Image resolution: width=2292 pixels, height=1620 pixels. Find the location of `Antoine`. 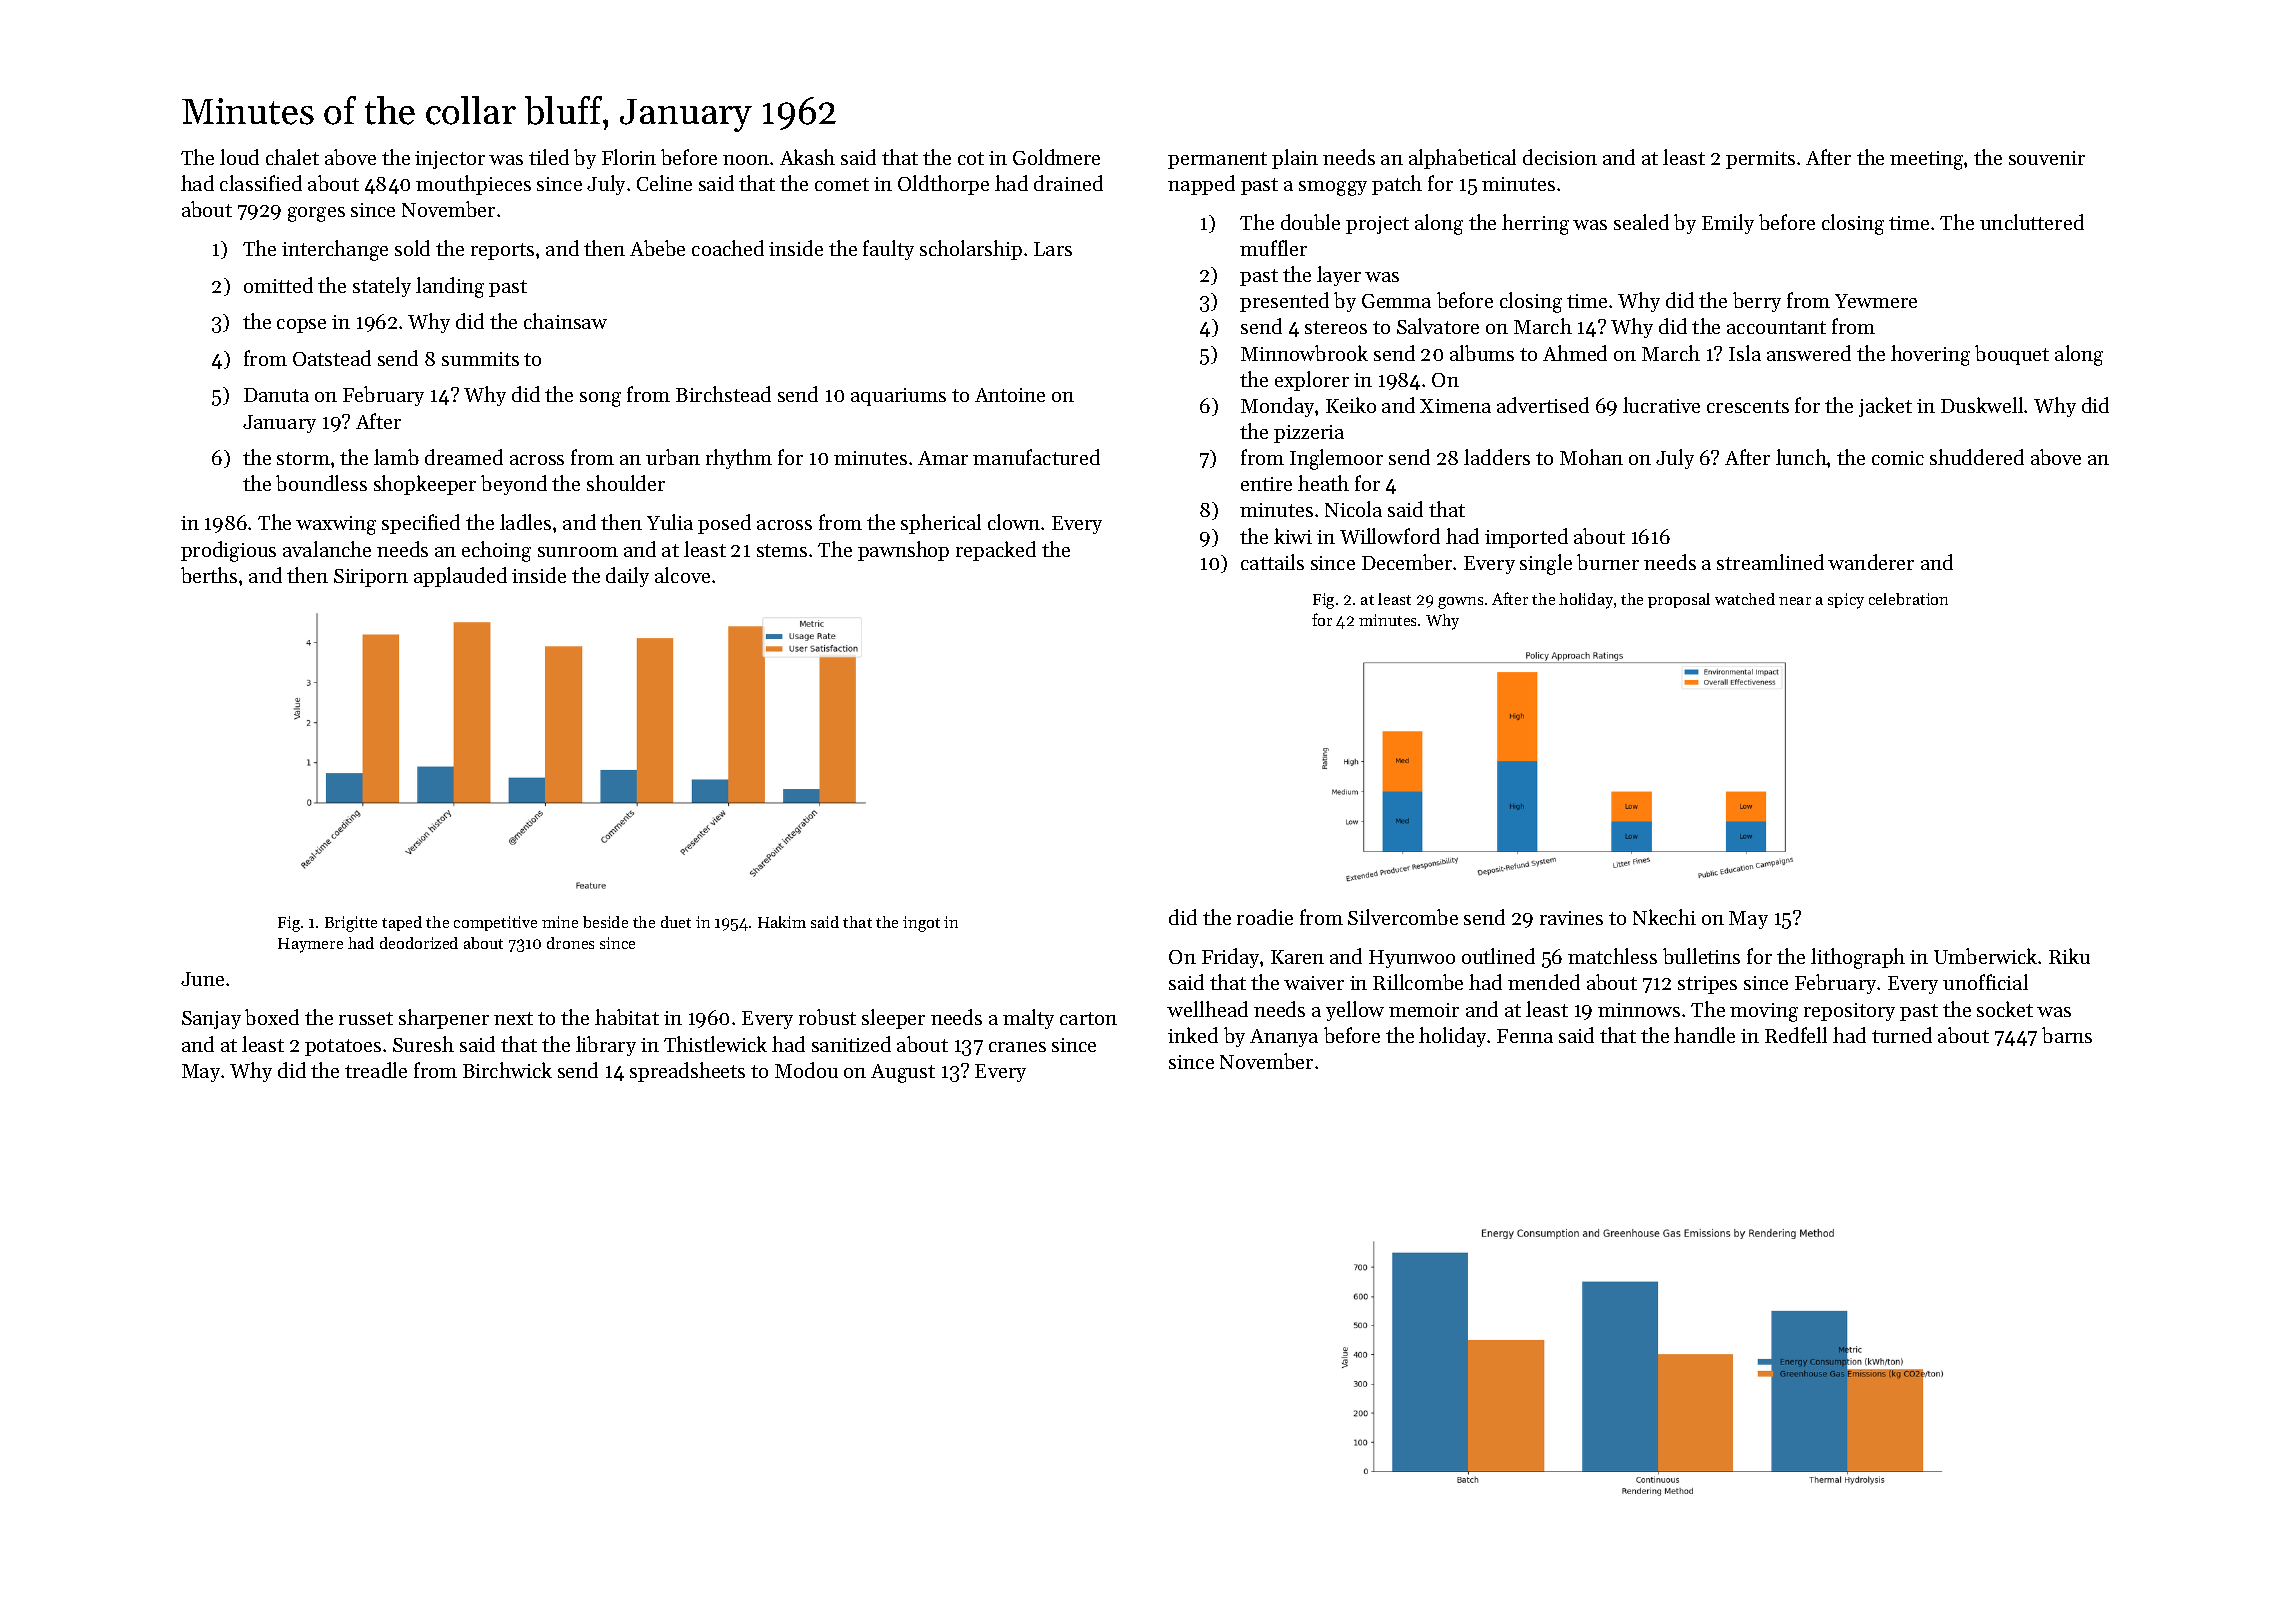

Antoine is located at coordinates (1010, 395).
